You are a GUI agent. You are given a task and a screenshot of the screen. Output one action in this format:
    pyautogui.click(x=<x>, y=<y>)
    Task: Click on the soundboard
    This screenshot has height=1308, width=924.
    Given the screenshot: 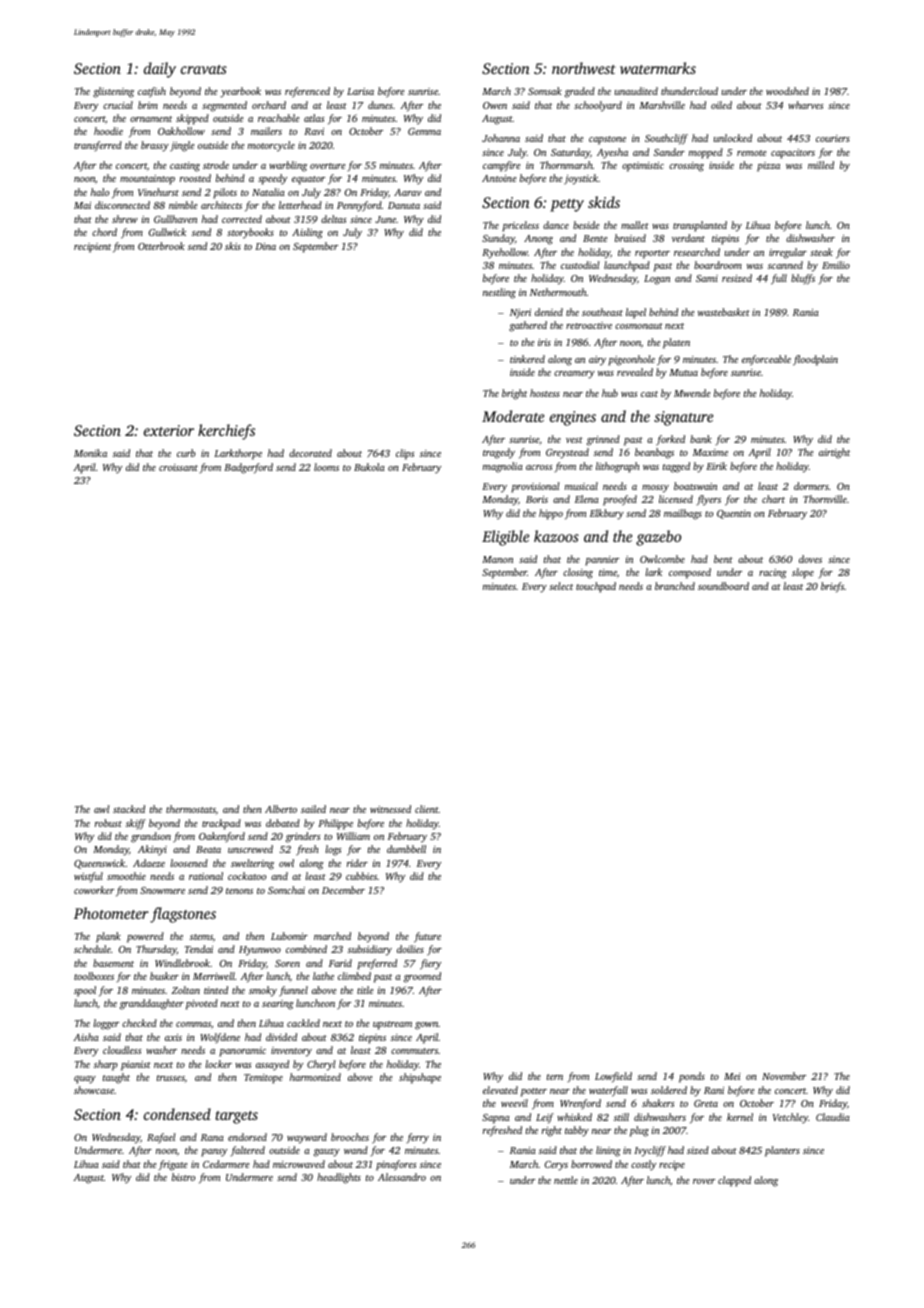 What is the action you would take?
    pyautogui.click(x=723, y=586)
